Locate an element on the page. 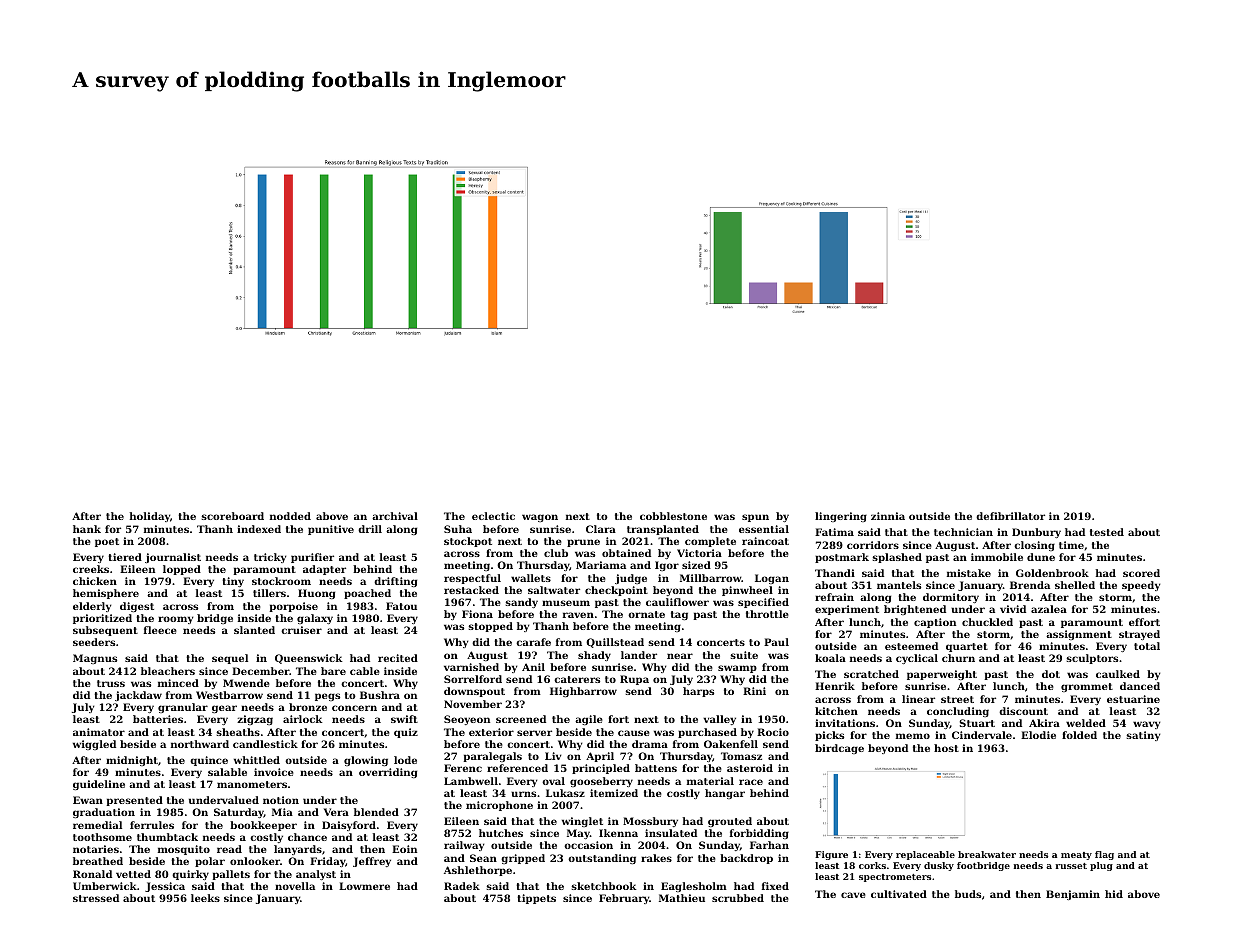 Image resolution: width=1233 pixels, height=952 pixels. picks is located at coordinates (829, 736).
